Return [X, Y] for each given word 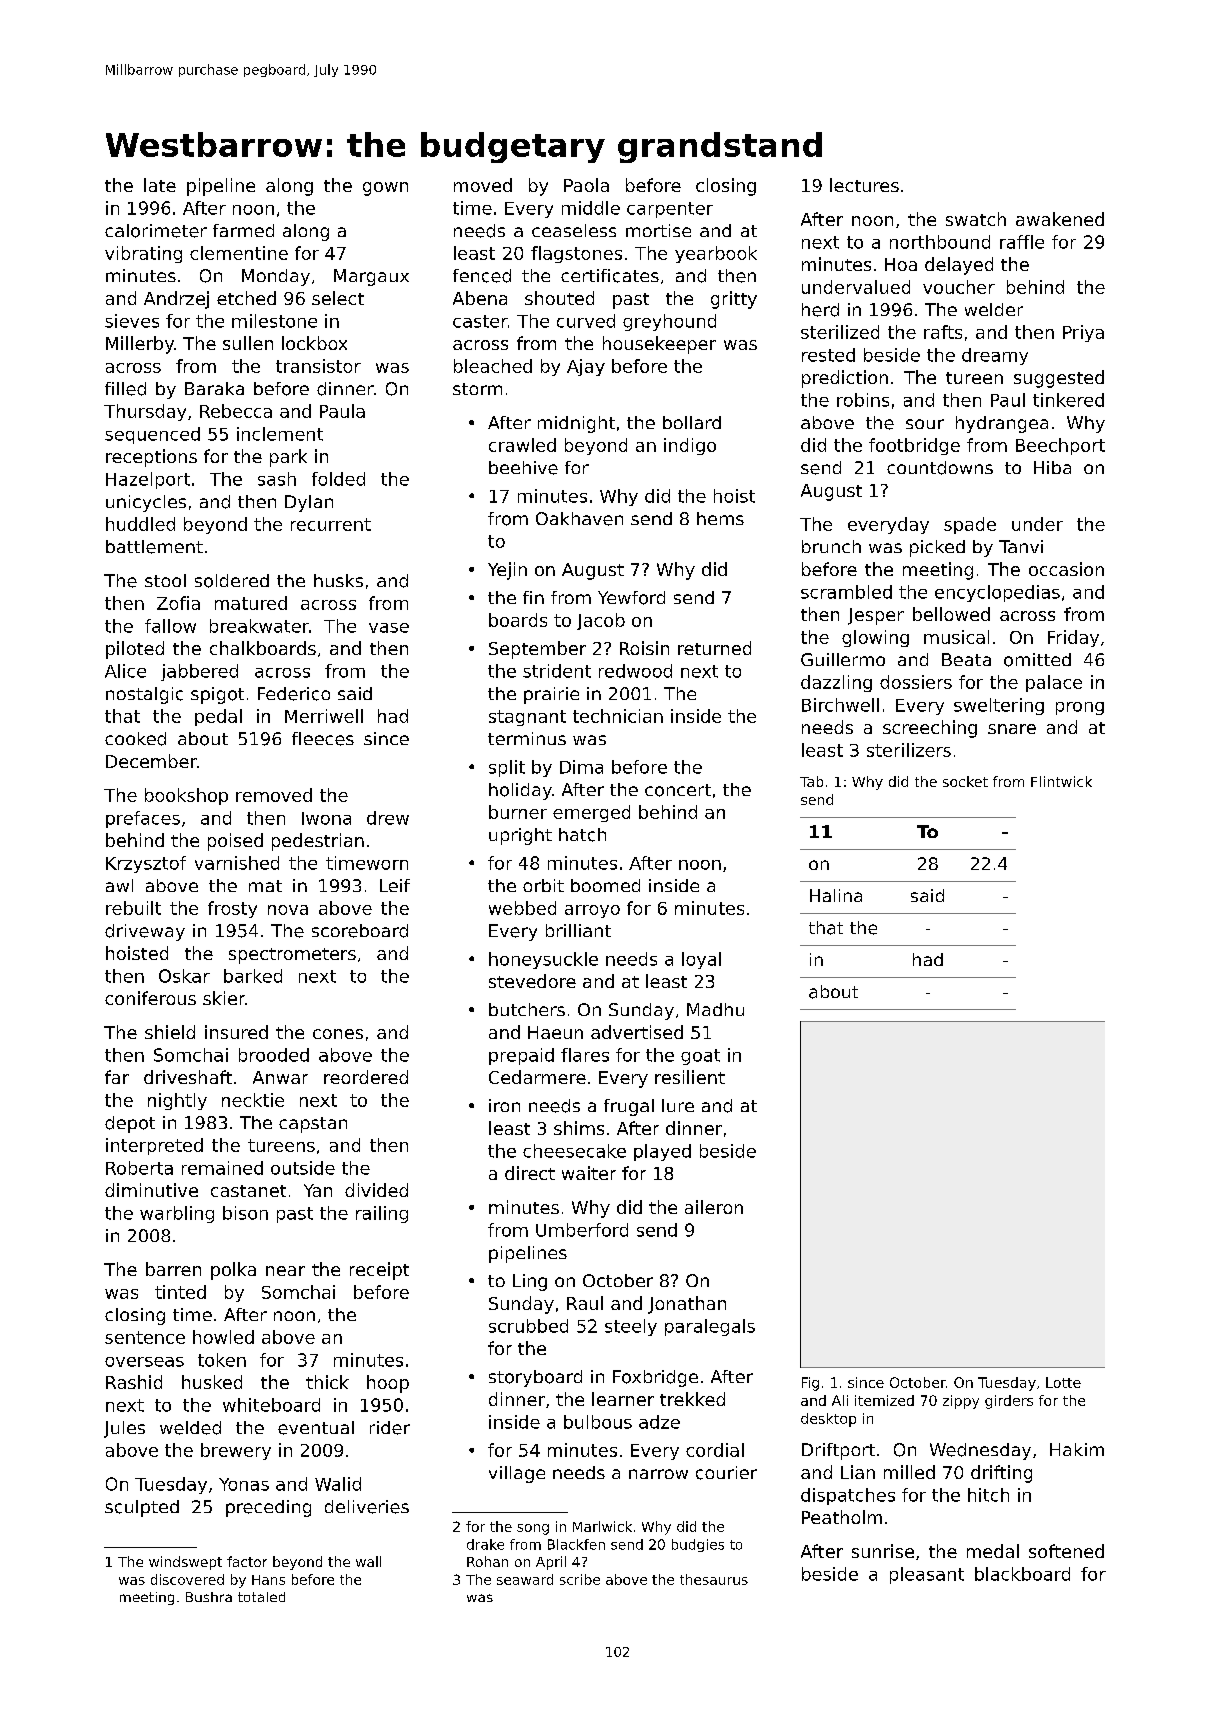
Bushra [209, 1597]
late [160, 185]
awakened [1060, 219]
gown [385, 189]
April [551, 1563]
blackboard [1022, 1574]
